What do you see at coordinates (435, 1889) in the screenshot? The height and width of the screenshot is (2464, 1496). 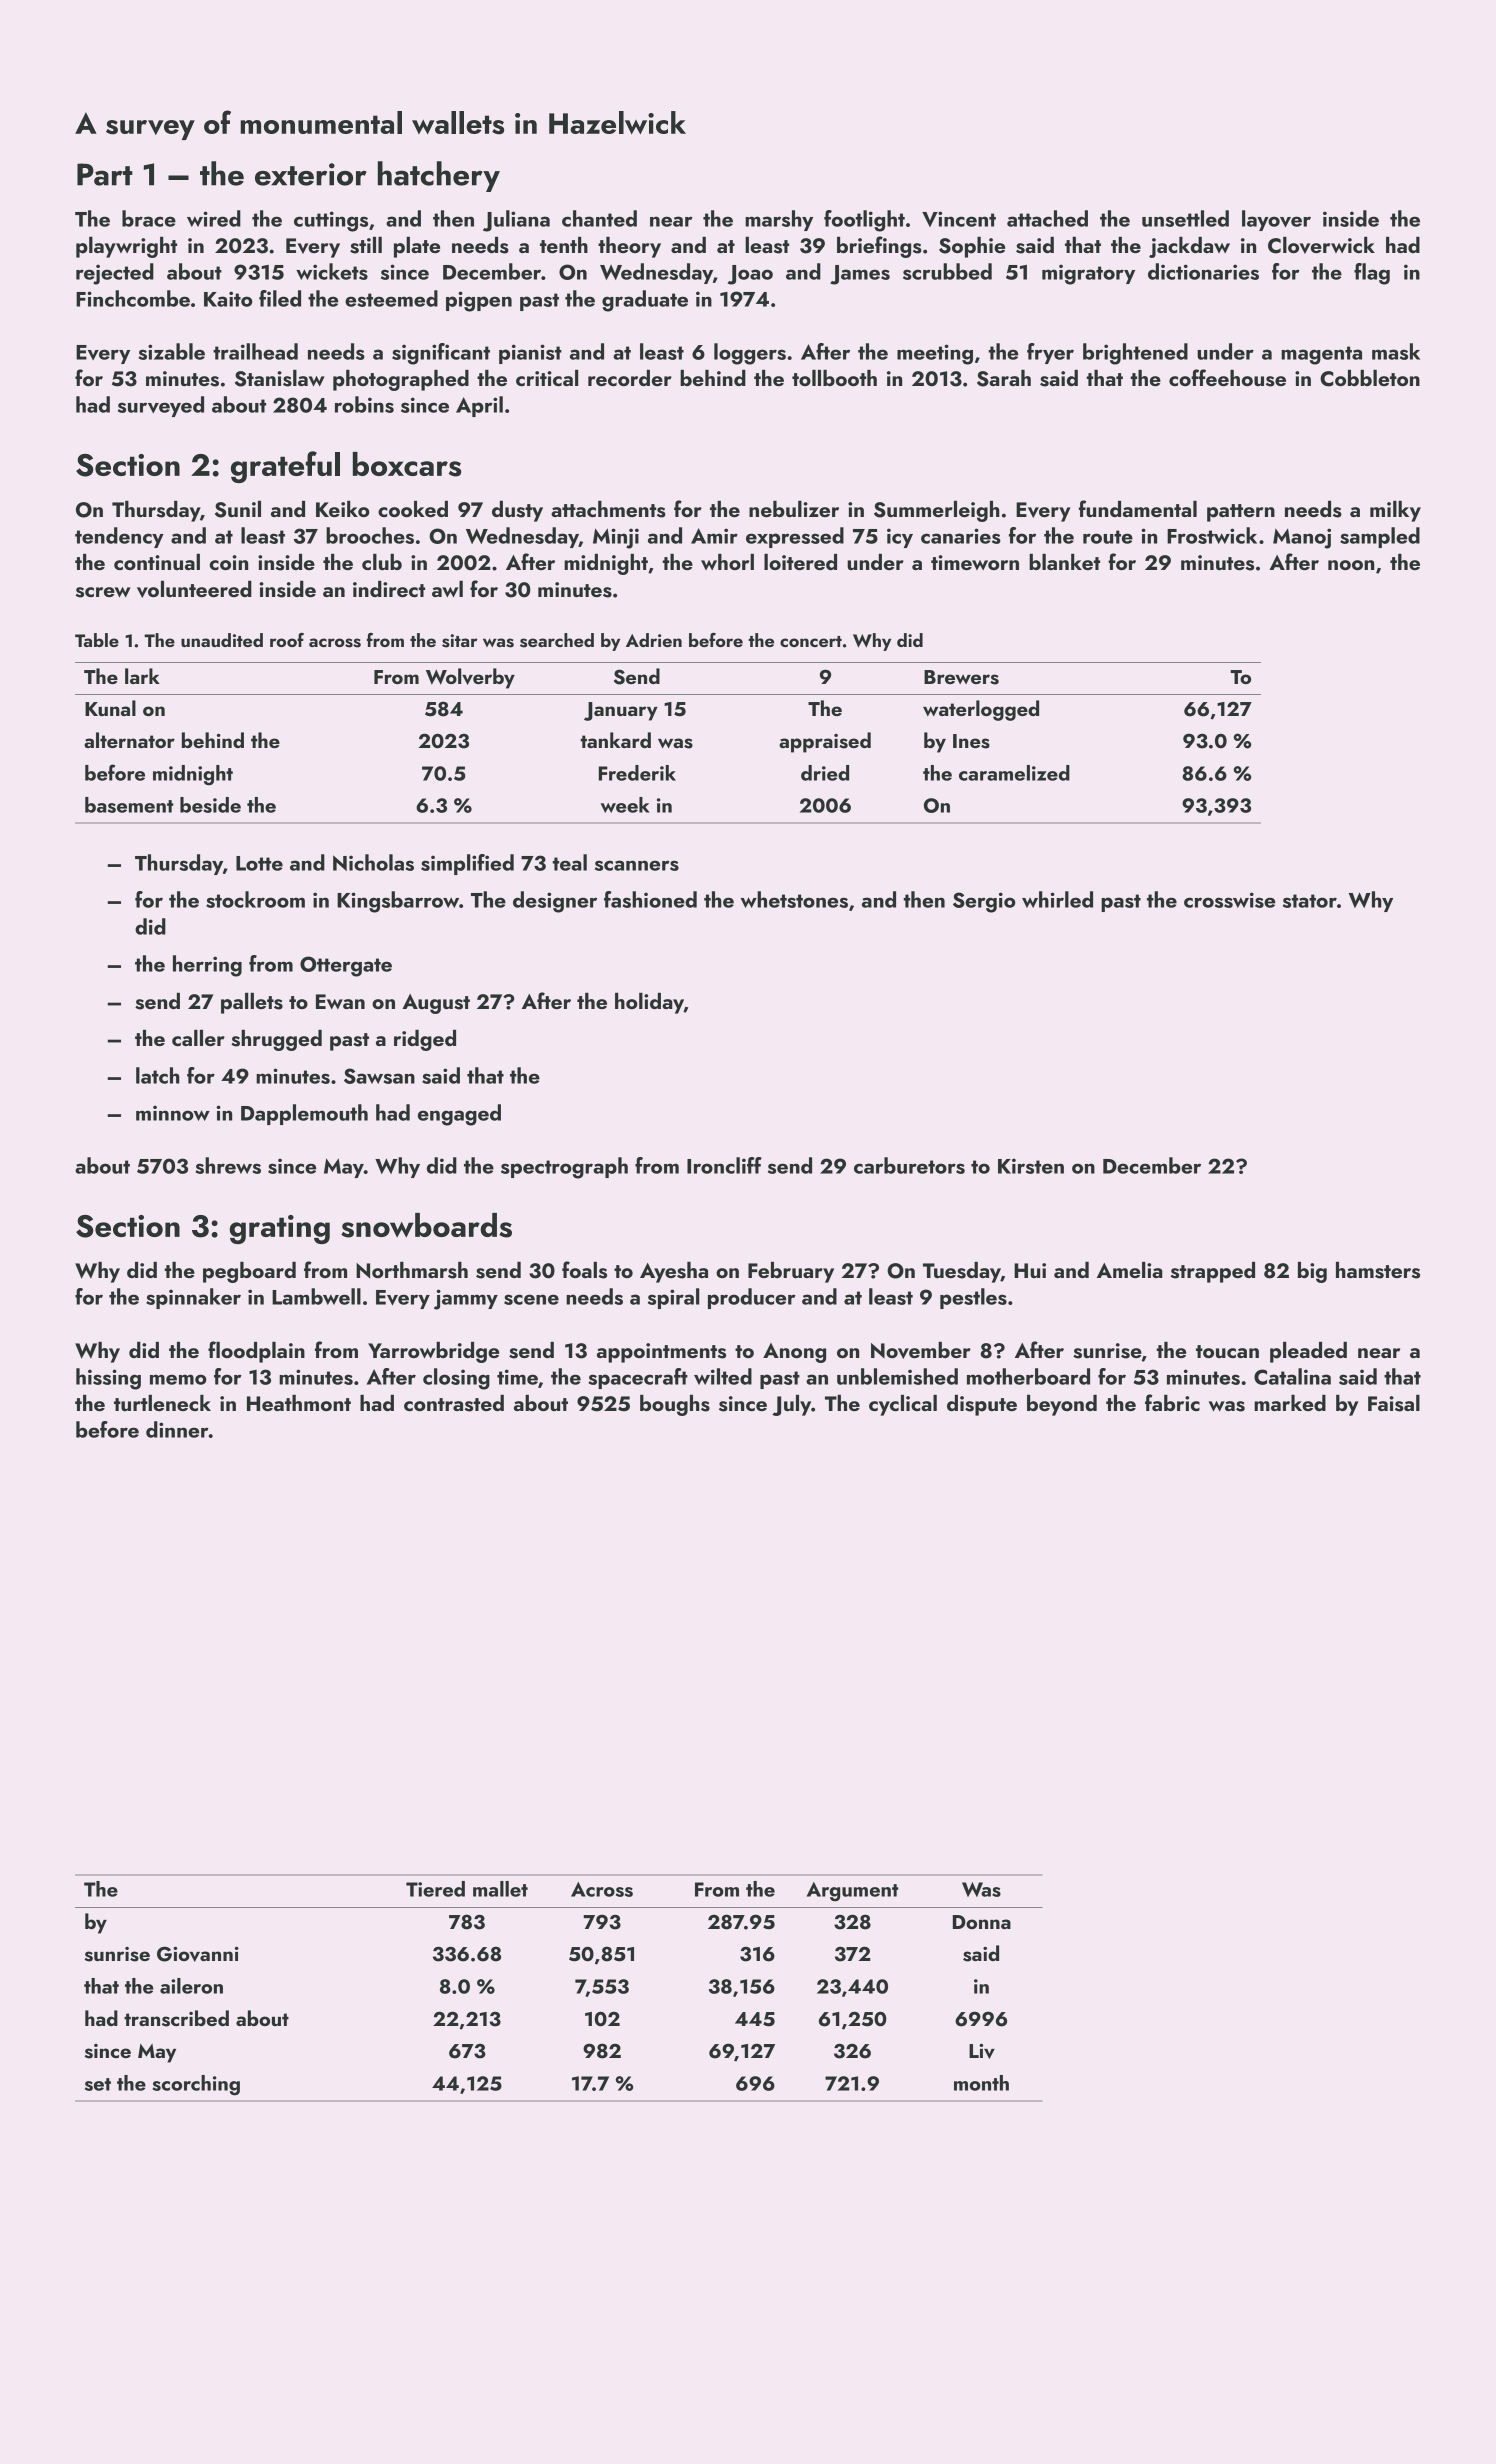 I see `Tiered` at bounding box center [435, 1889].
